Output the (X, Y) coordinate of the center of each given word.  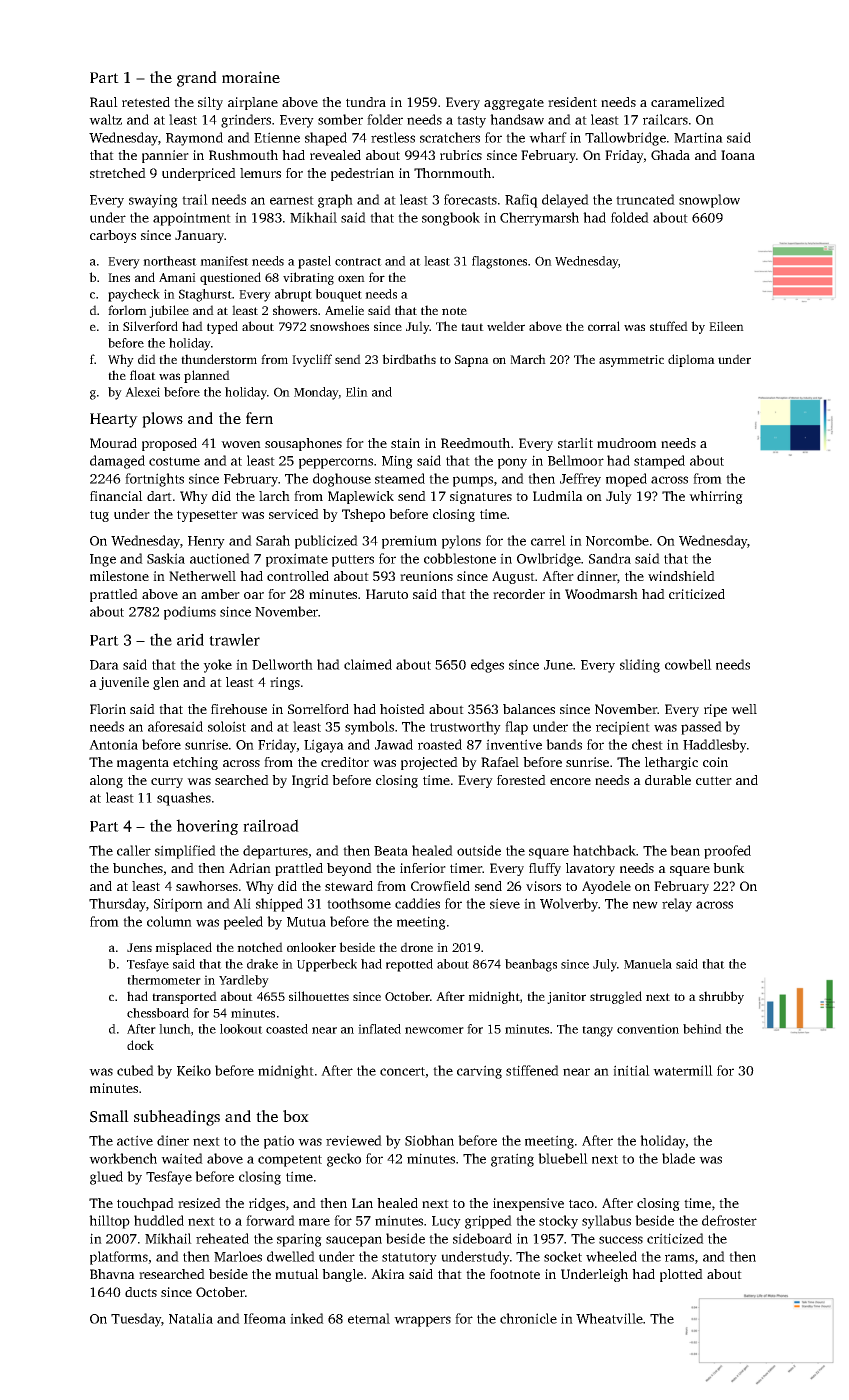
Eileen (726, 326)
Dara (104, 665)
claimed (368, 664)
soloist (227, 726)
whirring (716, 497)
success (621, 1240)
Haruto (387, 594)
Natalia (191, 1318)
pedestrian (362, 174)
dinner (597, 576)
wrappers (422, 1321)
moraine (251, 77)
